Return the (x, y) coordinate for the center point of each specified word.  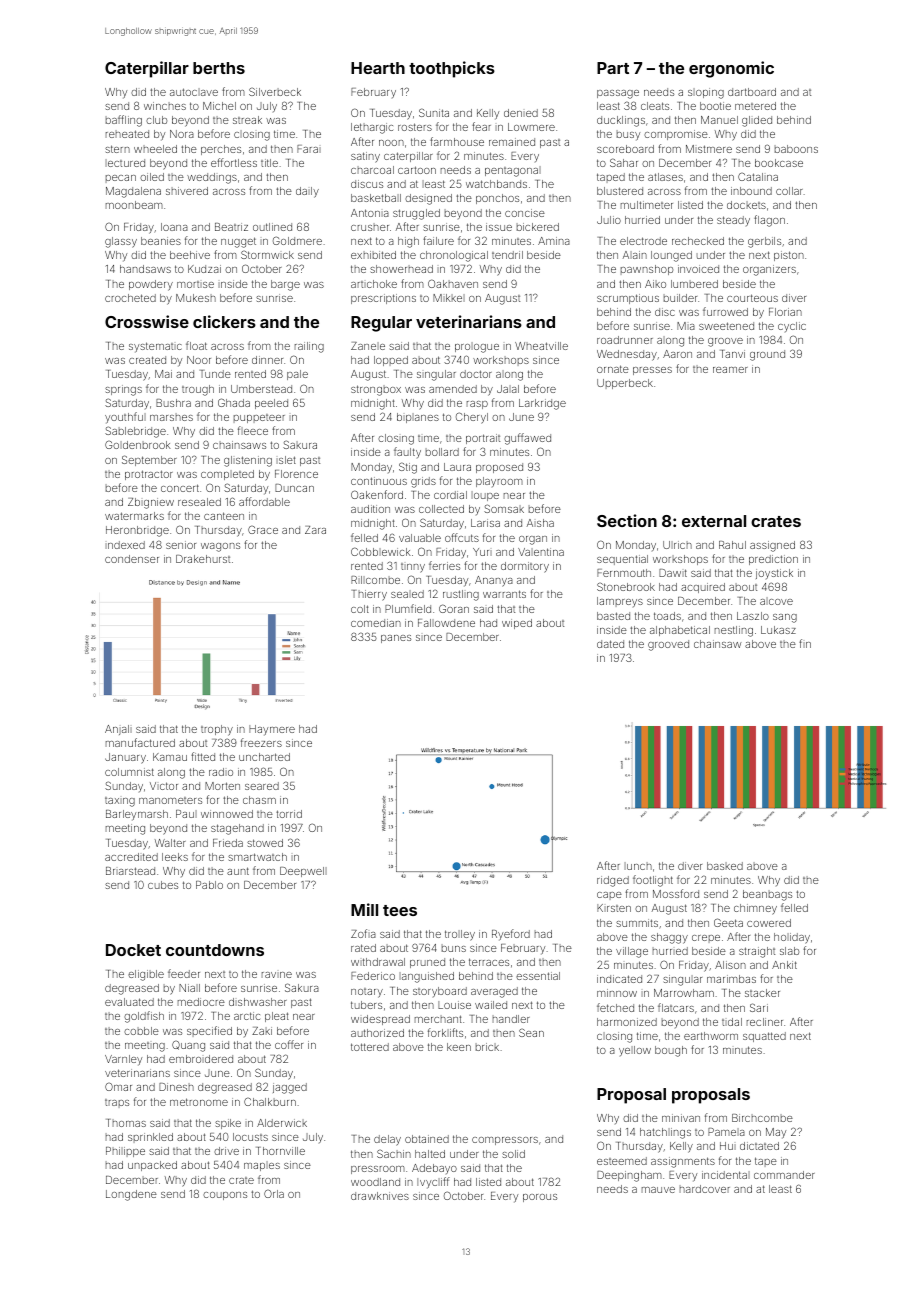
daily (307, 192)
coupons (225, 1196)
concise (525, 213)
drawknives (380, 1196)
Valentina (541, 552)
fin (805, 643)
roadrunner (625, 340)
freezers (261, 742)
